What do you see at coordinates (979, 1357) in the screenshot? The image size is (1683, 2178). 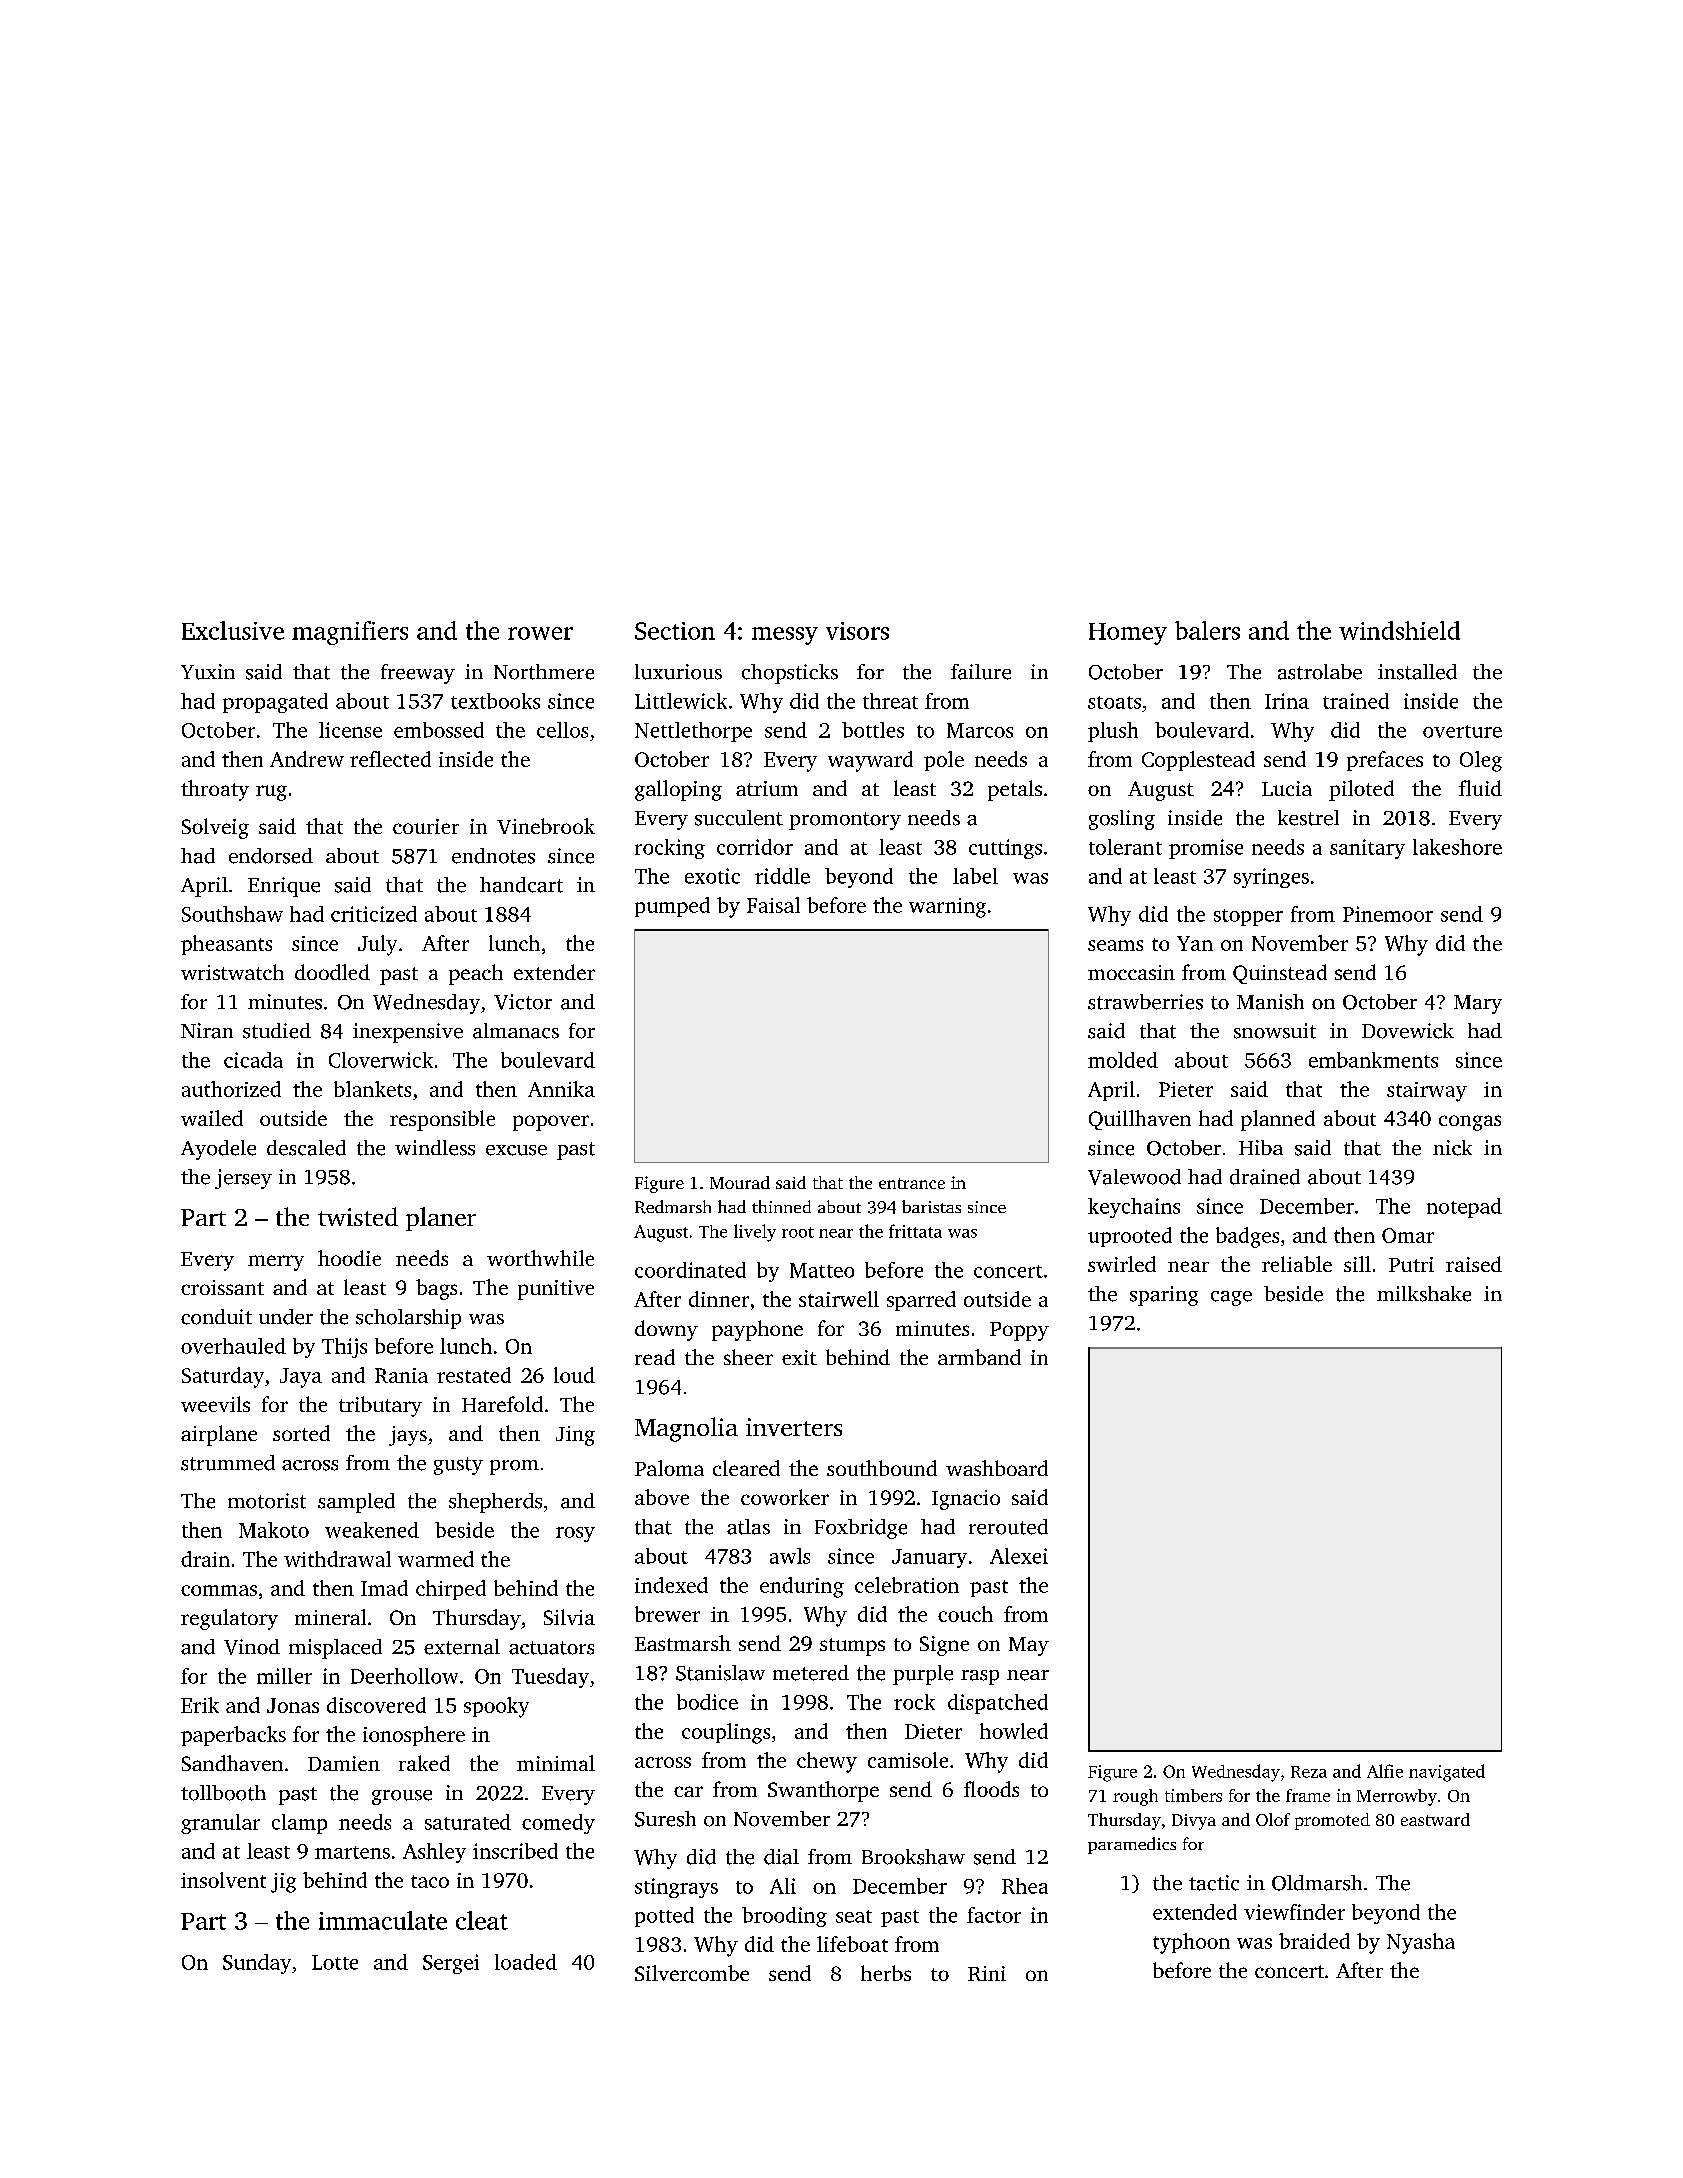 I see `armband` at bounding box center [979, 1357].
